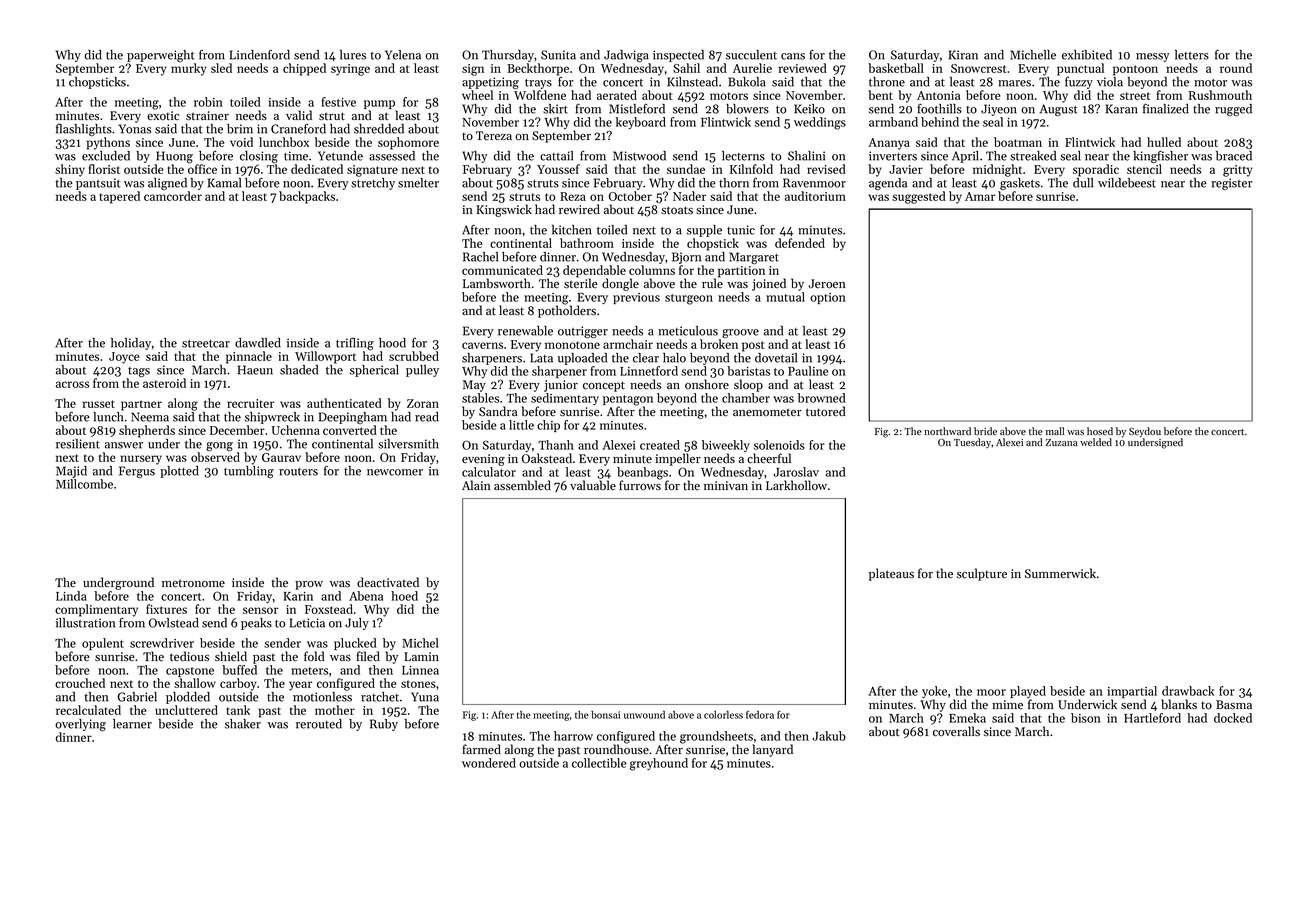  Describe the element at coordinates (78, 444) in the screenshot. I see `resilient` at that location.
